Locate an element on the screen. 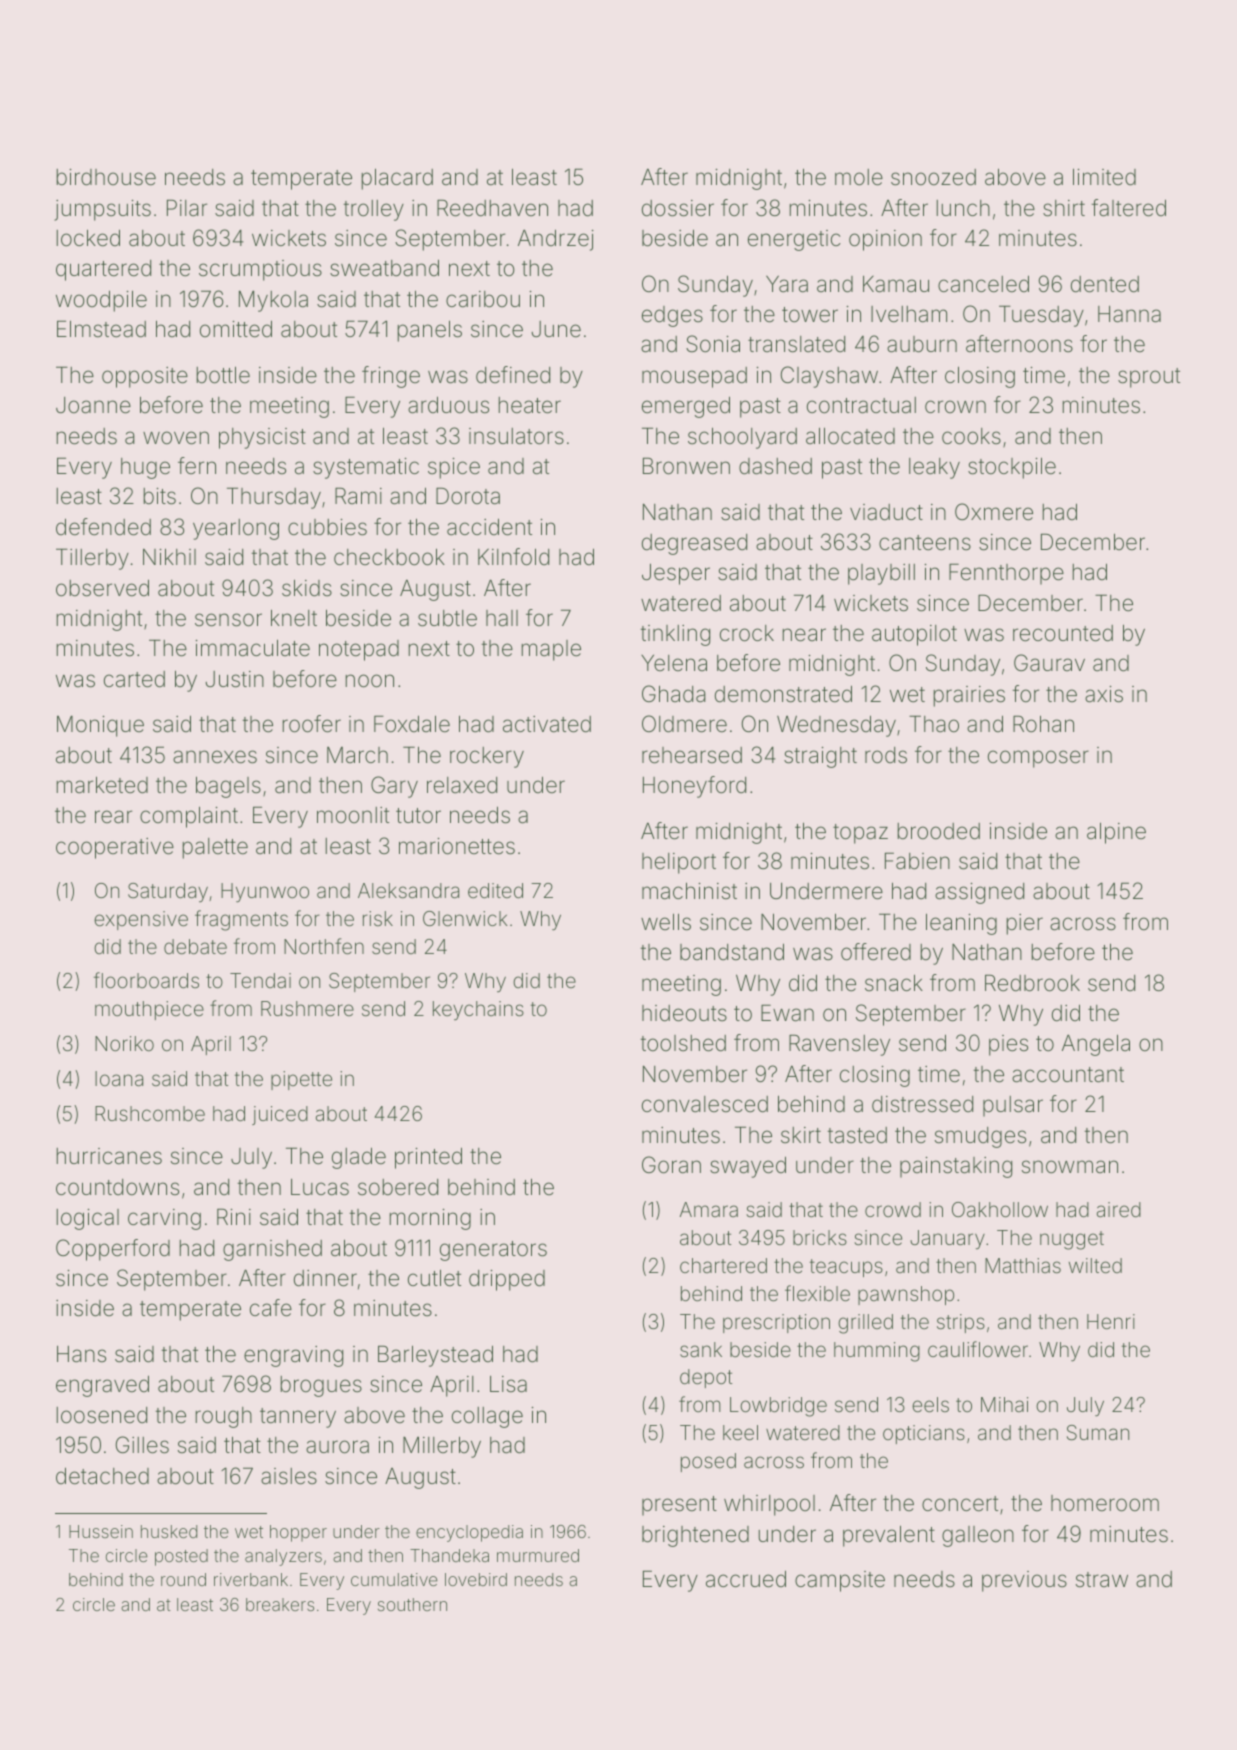 This screenshot has height=1750, width=1237. immaculate is located at coordinates (253, 648).
